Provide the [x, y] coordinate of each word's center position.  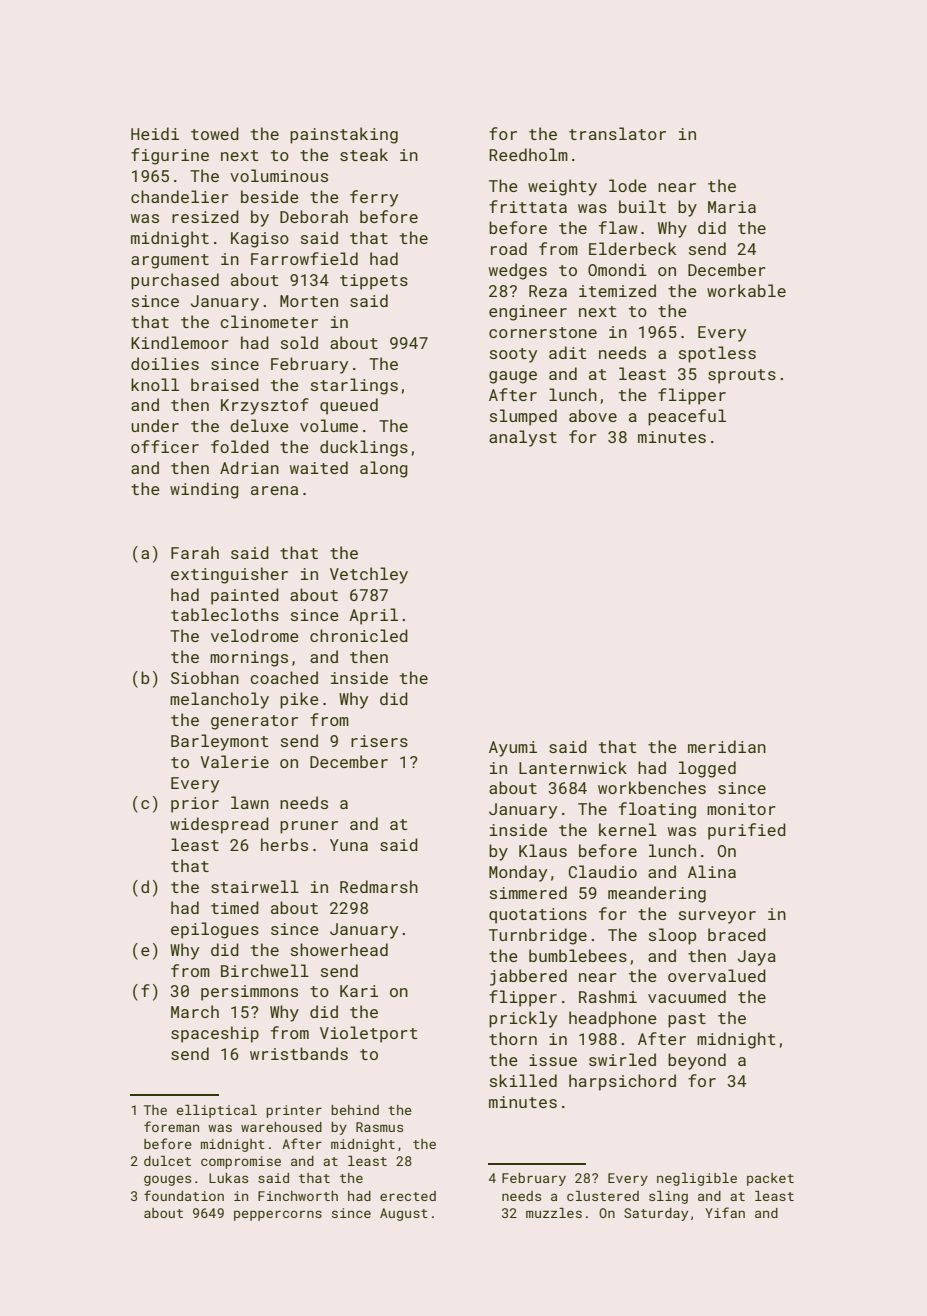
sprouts [742, 376]
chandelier [180, 196]
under [155, 425]
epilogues [215, 930]
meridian [727, 746]
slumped [523, 417]
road [509, 248]
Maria [732, 207]
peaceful [687, 417]
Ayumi [513, 749]
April [373, 616]
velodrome [255, 635]
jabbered [528, 977]
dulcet [167, 1161]
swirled [622, 1059]
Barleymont [220, 742]
